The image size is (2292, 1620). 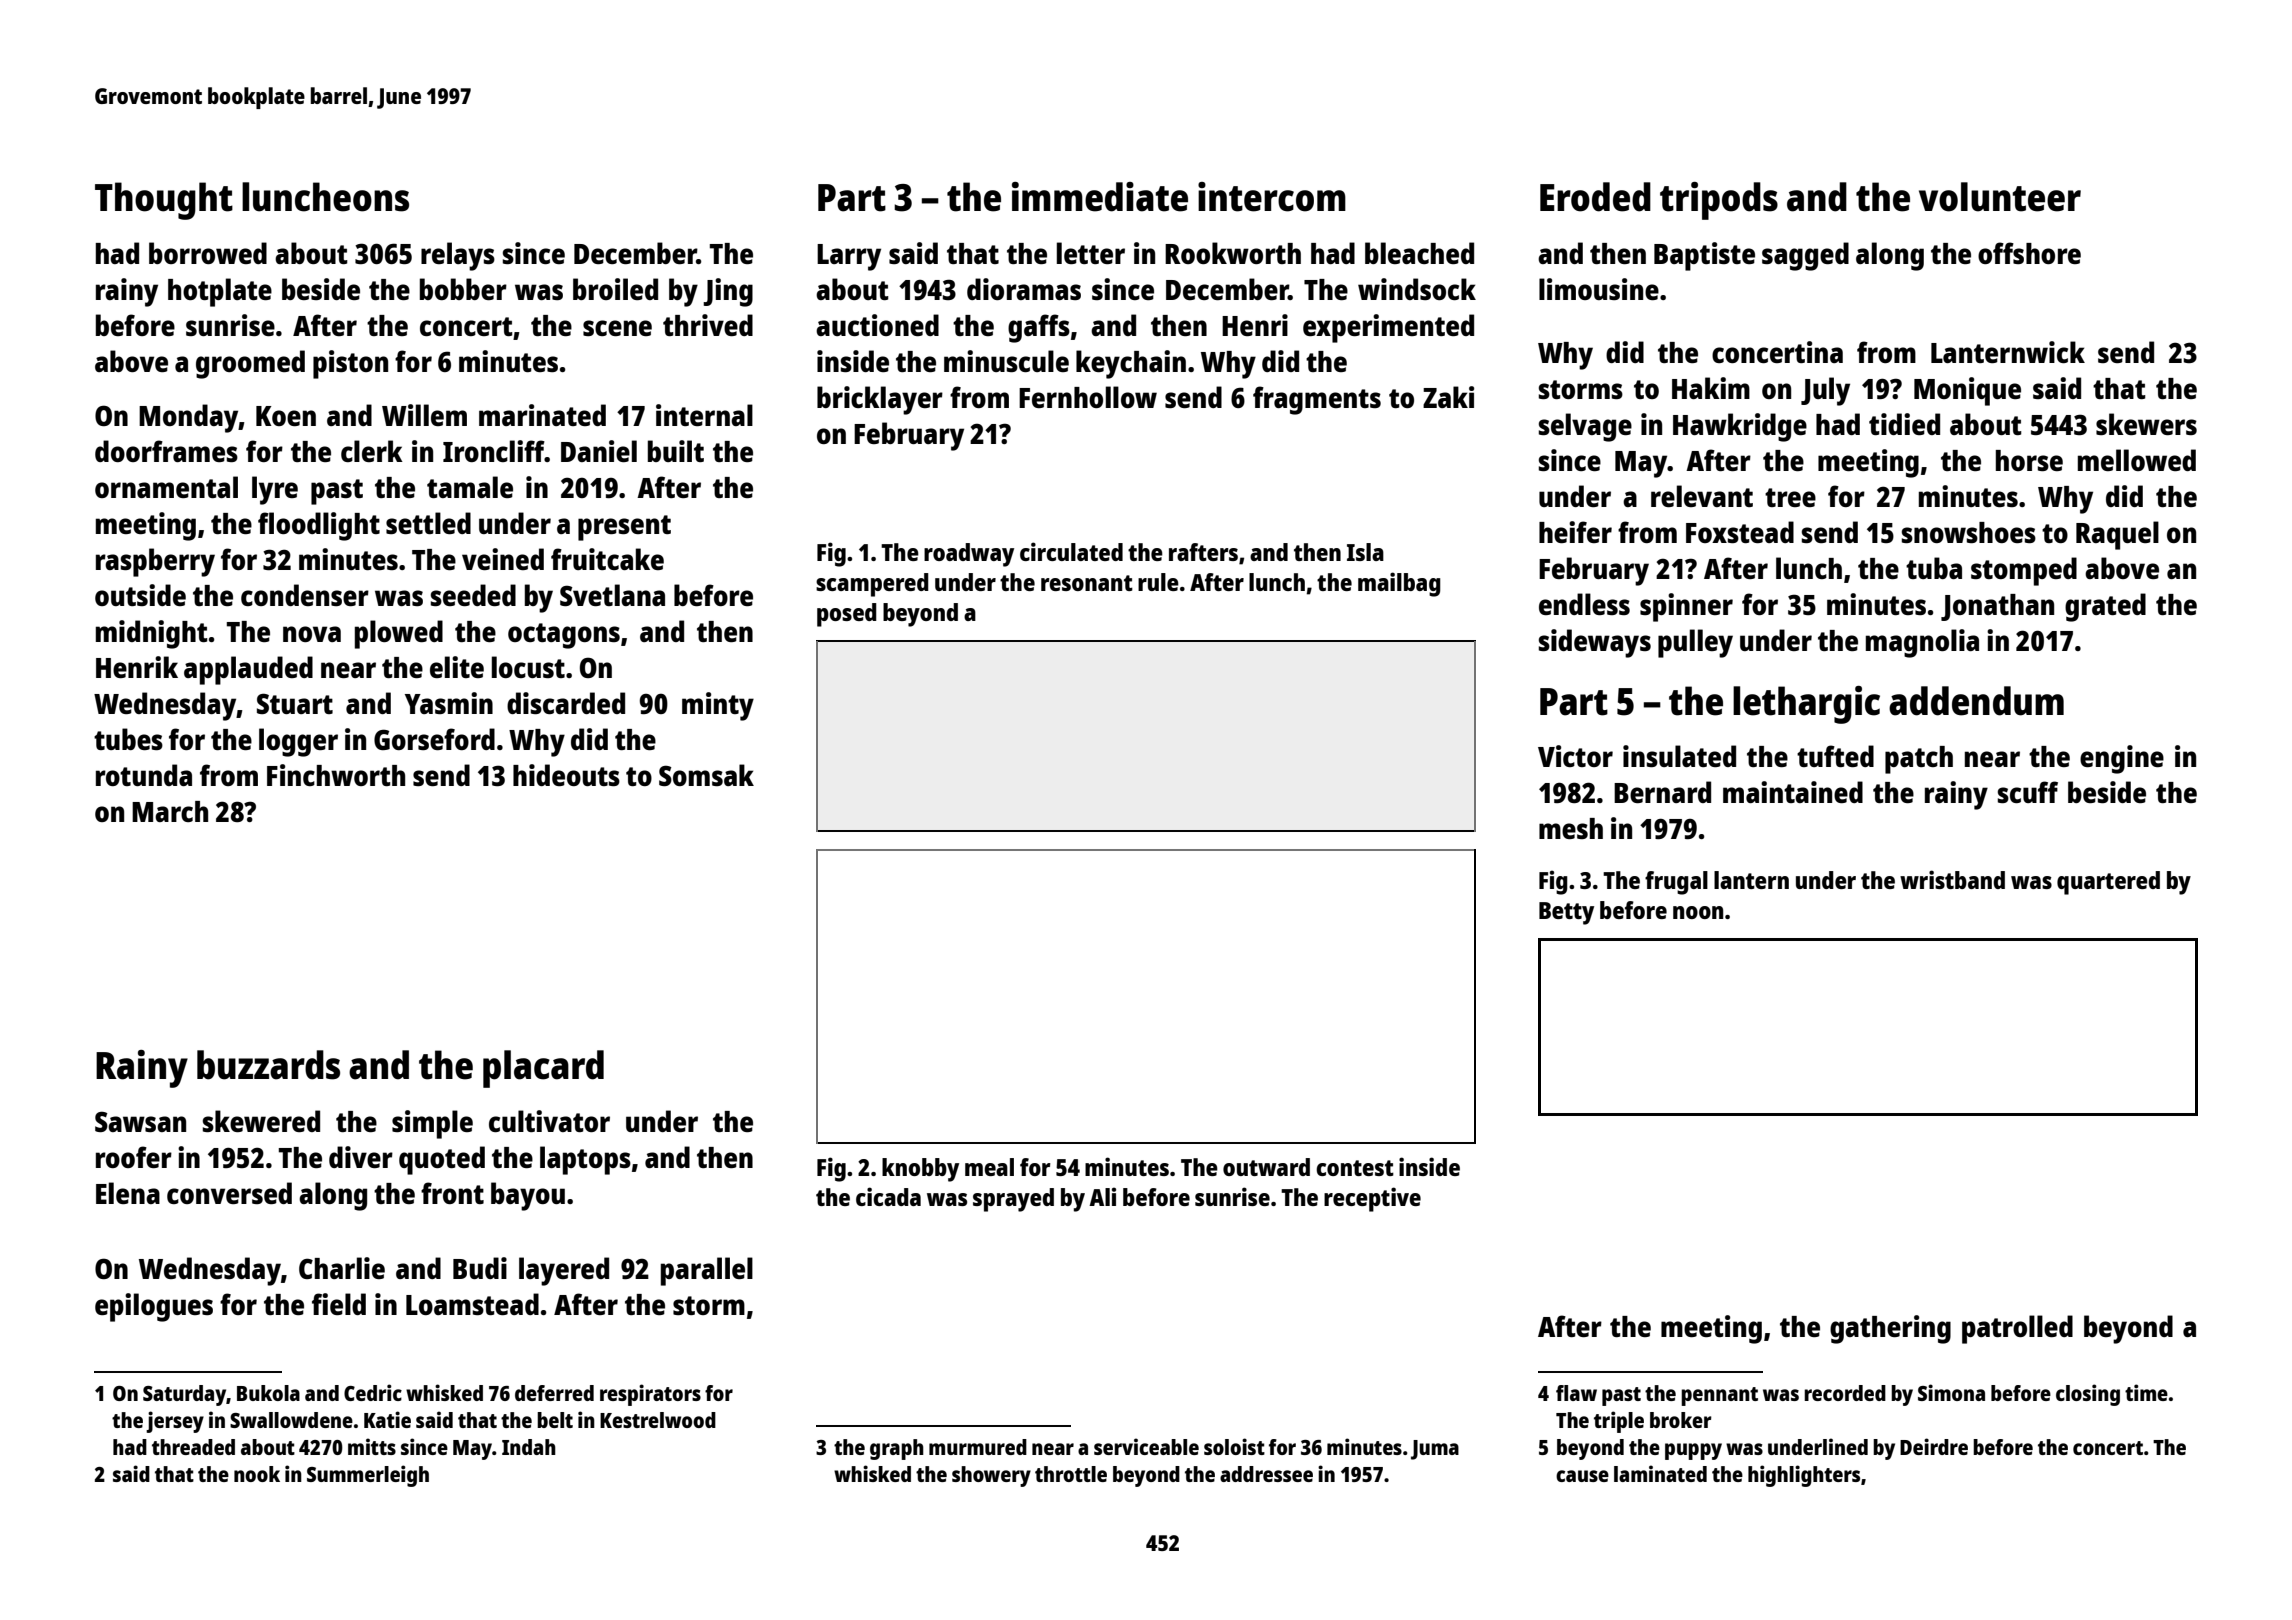 I want to click on groomed, so click(x=250, y=364).
